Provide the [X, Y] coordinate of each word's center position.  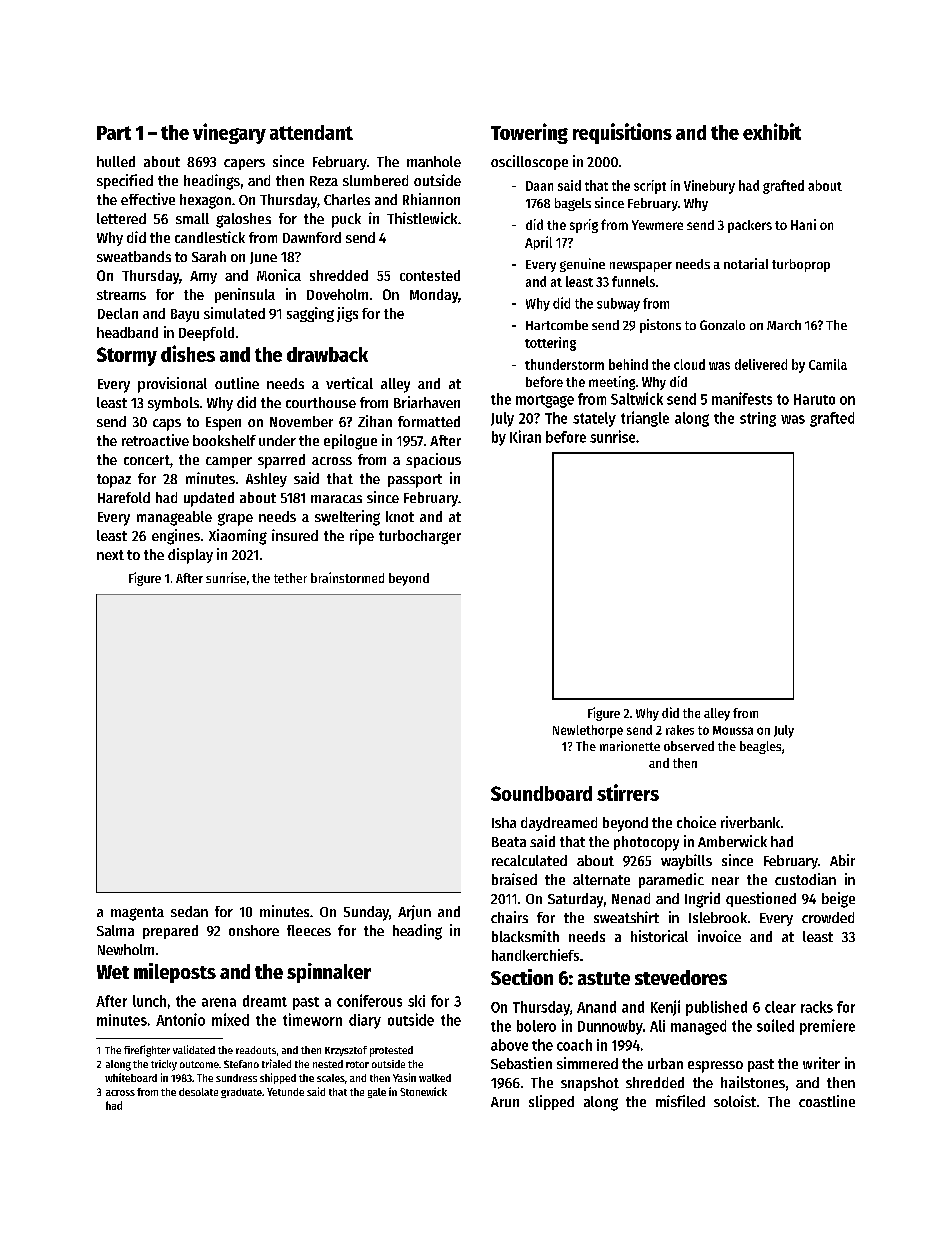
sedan [189, 911]
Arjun [414, 912]
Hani [803, 224]
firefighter [147, 1051]
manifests [742, 398]
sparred [281, 461]
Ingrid [702, 900]
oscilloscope [529, 162]
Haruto [814, 399]
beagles [760, 747]
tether [290, 578]
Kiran [525, 436]
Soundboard [541, 793]
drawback [327, 354]
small [192, 218]
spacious [433, 460]
